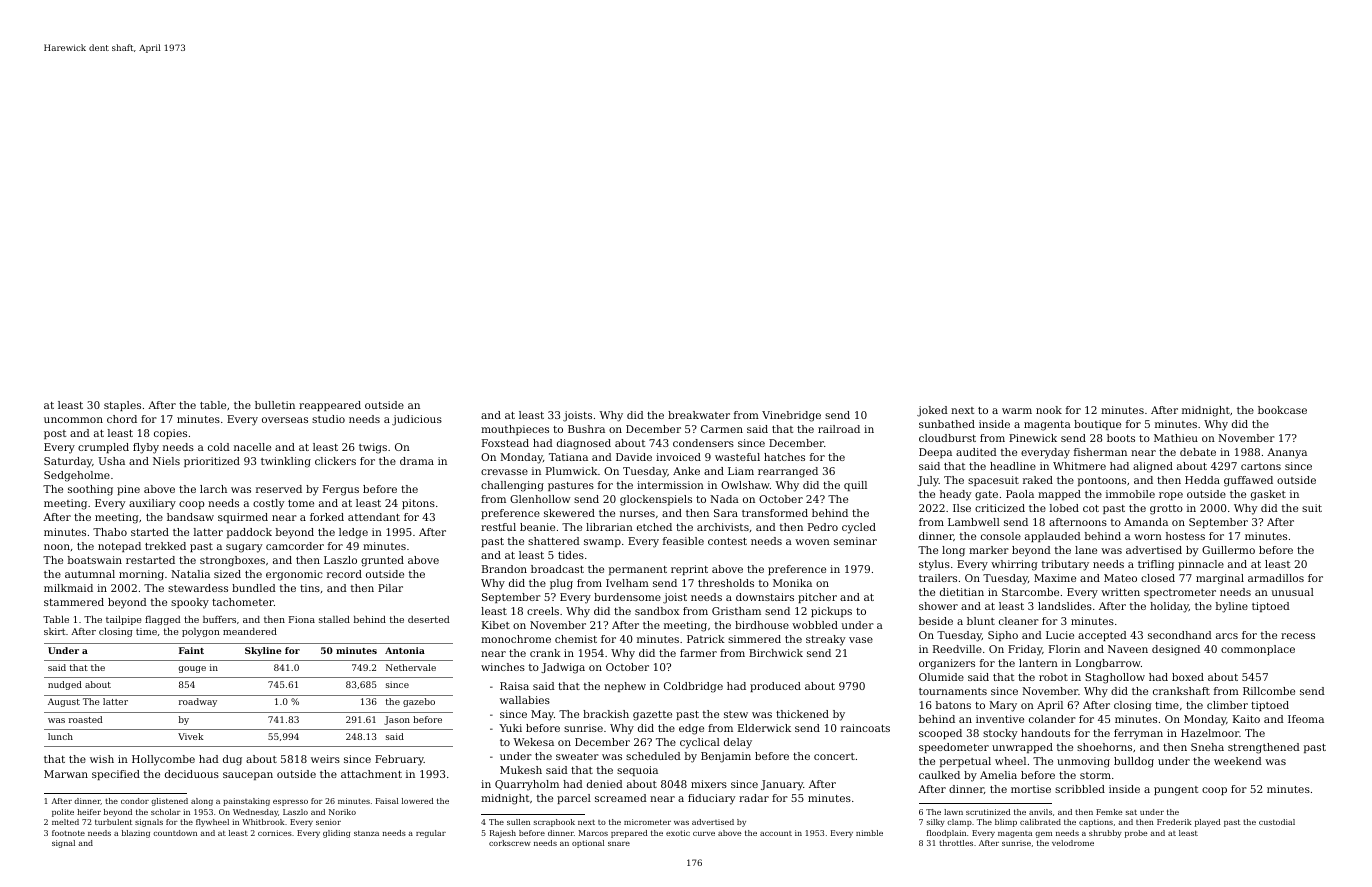 The width and height of the image is (1372, 887). I want to click on bundled, so click(254, 588).
